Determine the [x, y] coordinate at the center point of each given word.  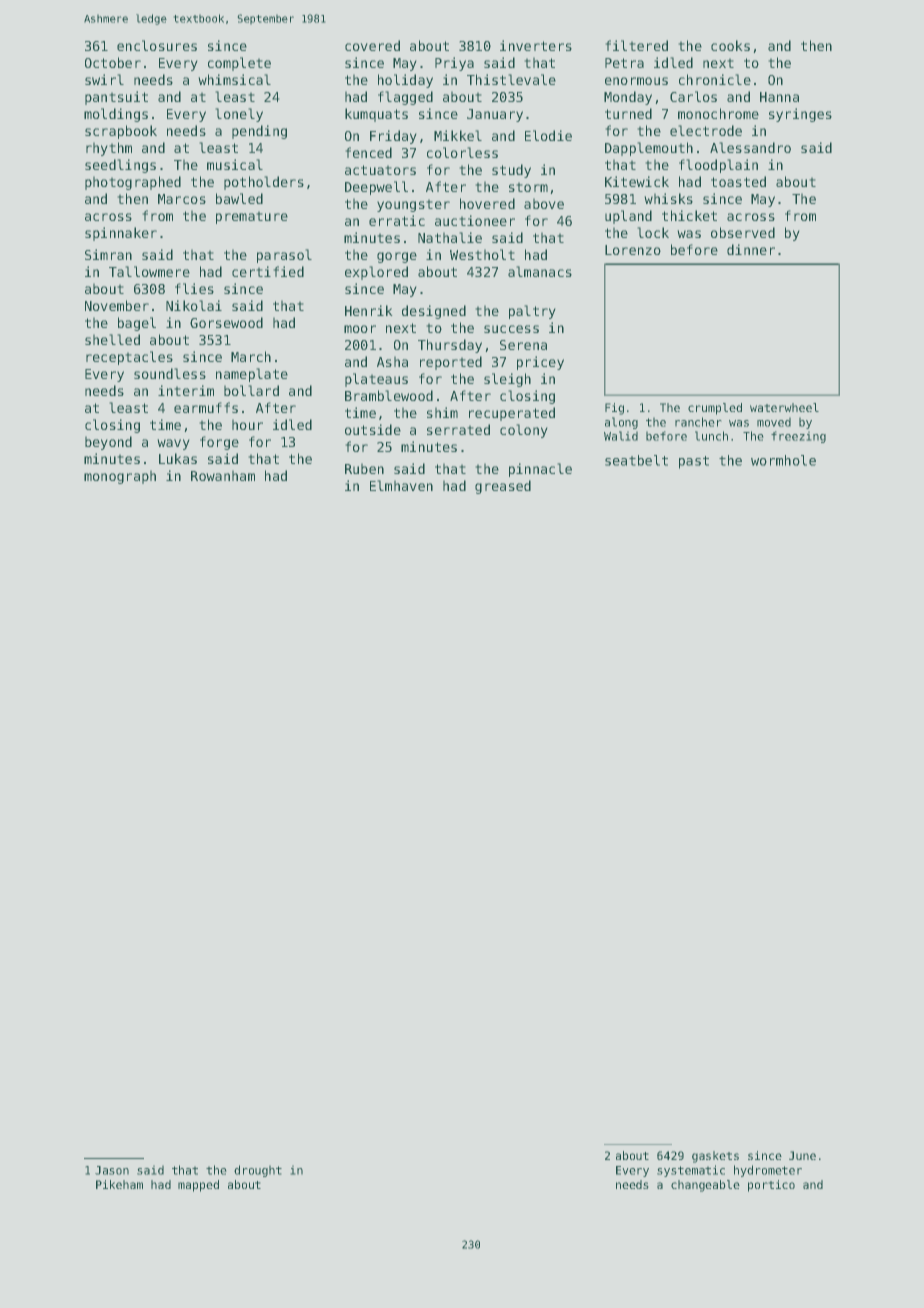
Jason [112, 1170]
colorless [462, 152]
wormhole [783, 460]
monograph [120, 477]
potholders [264, 183]
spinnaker [121, 234]
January [495, 115]
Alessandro [750, 147]
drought [258, 1171]
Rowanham [223, 476]
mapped [198, 1186]
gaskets [715, 1157]
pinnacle [540, 470]
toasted [738, 181]
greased [503, 487]
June [802, 1155]
